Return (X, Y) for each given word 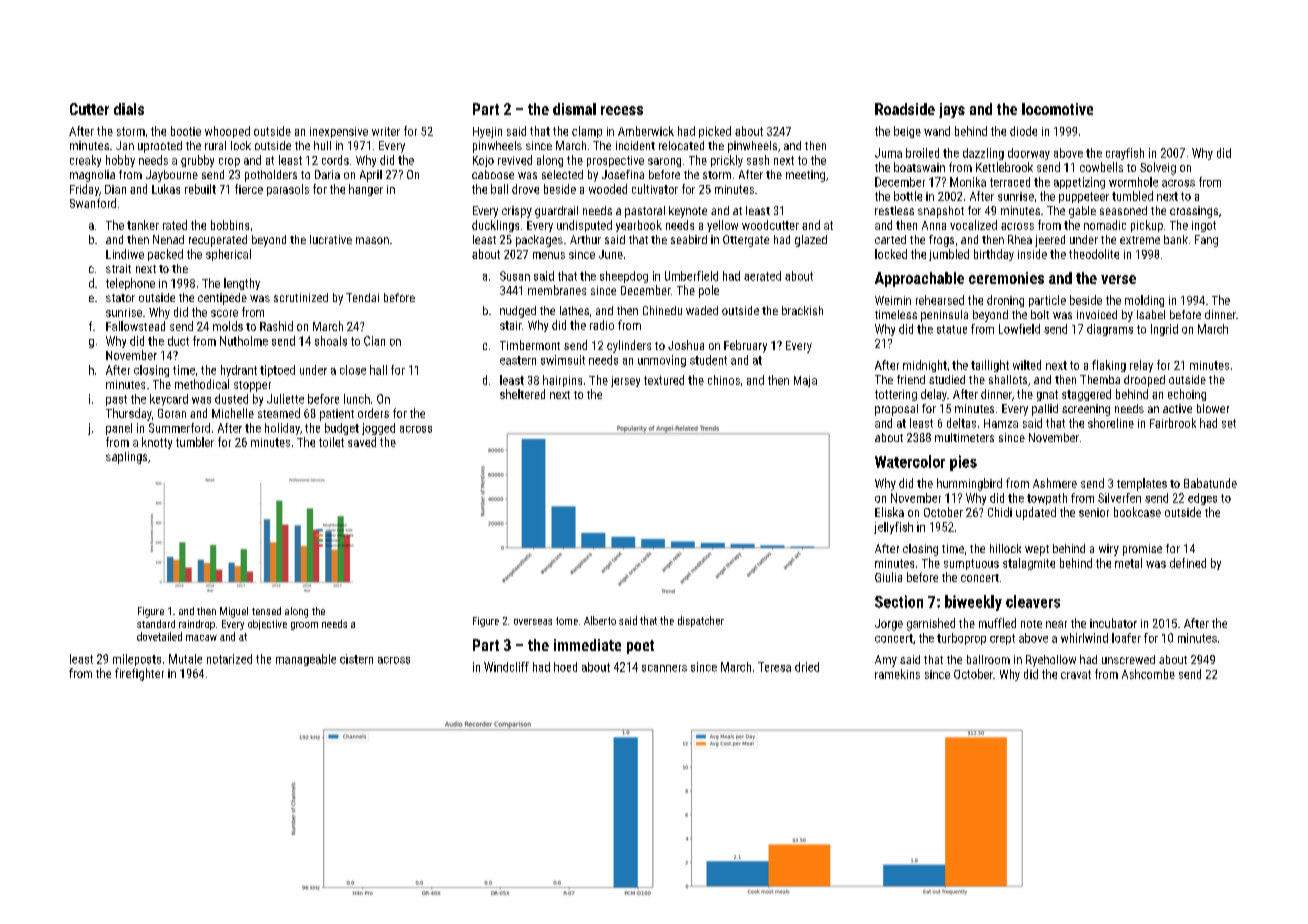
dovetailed (159, 636)
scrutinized (301, 297)
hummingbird (969, 484)
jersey (625, 381)
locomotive (1057, 109)
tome (567, 621)
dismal (574, 109)
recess (622, 110)
